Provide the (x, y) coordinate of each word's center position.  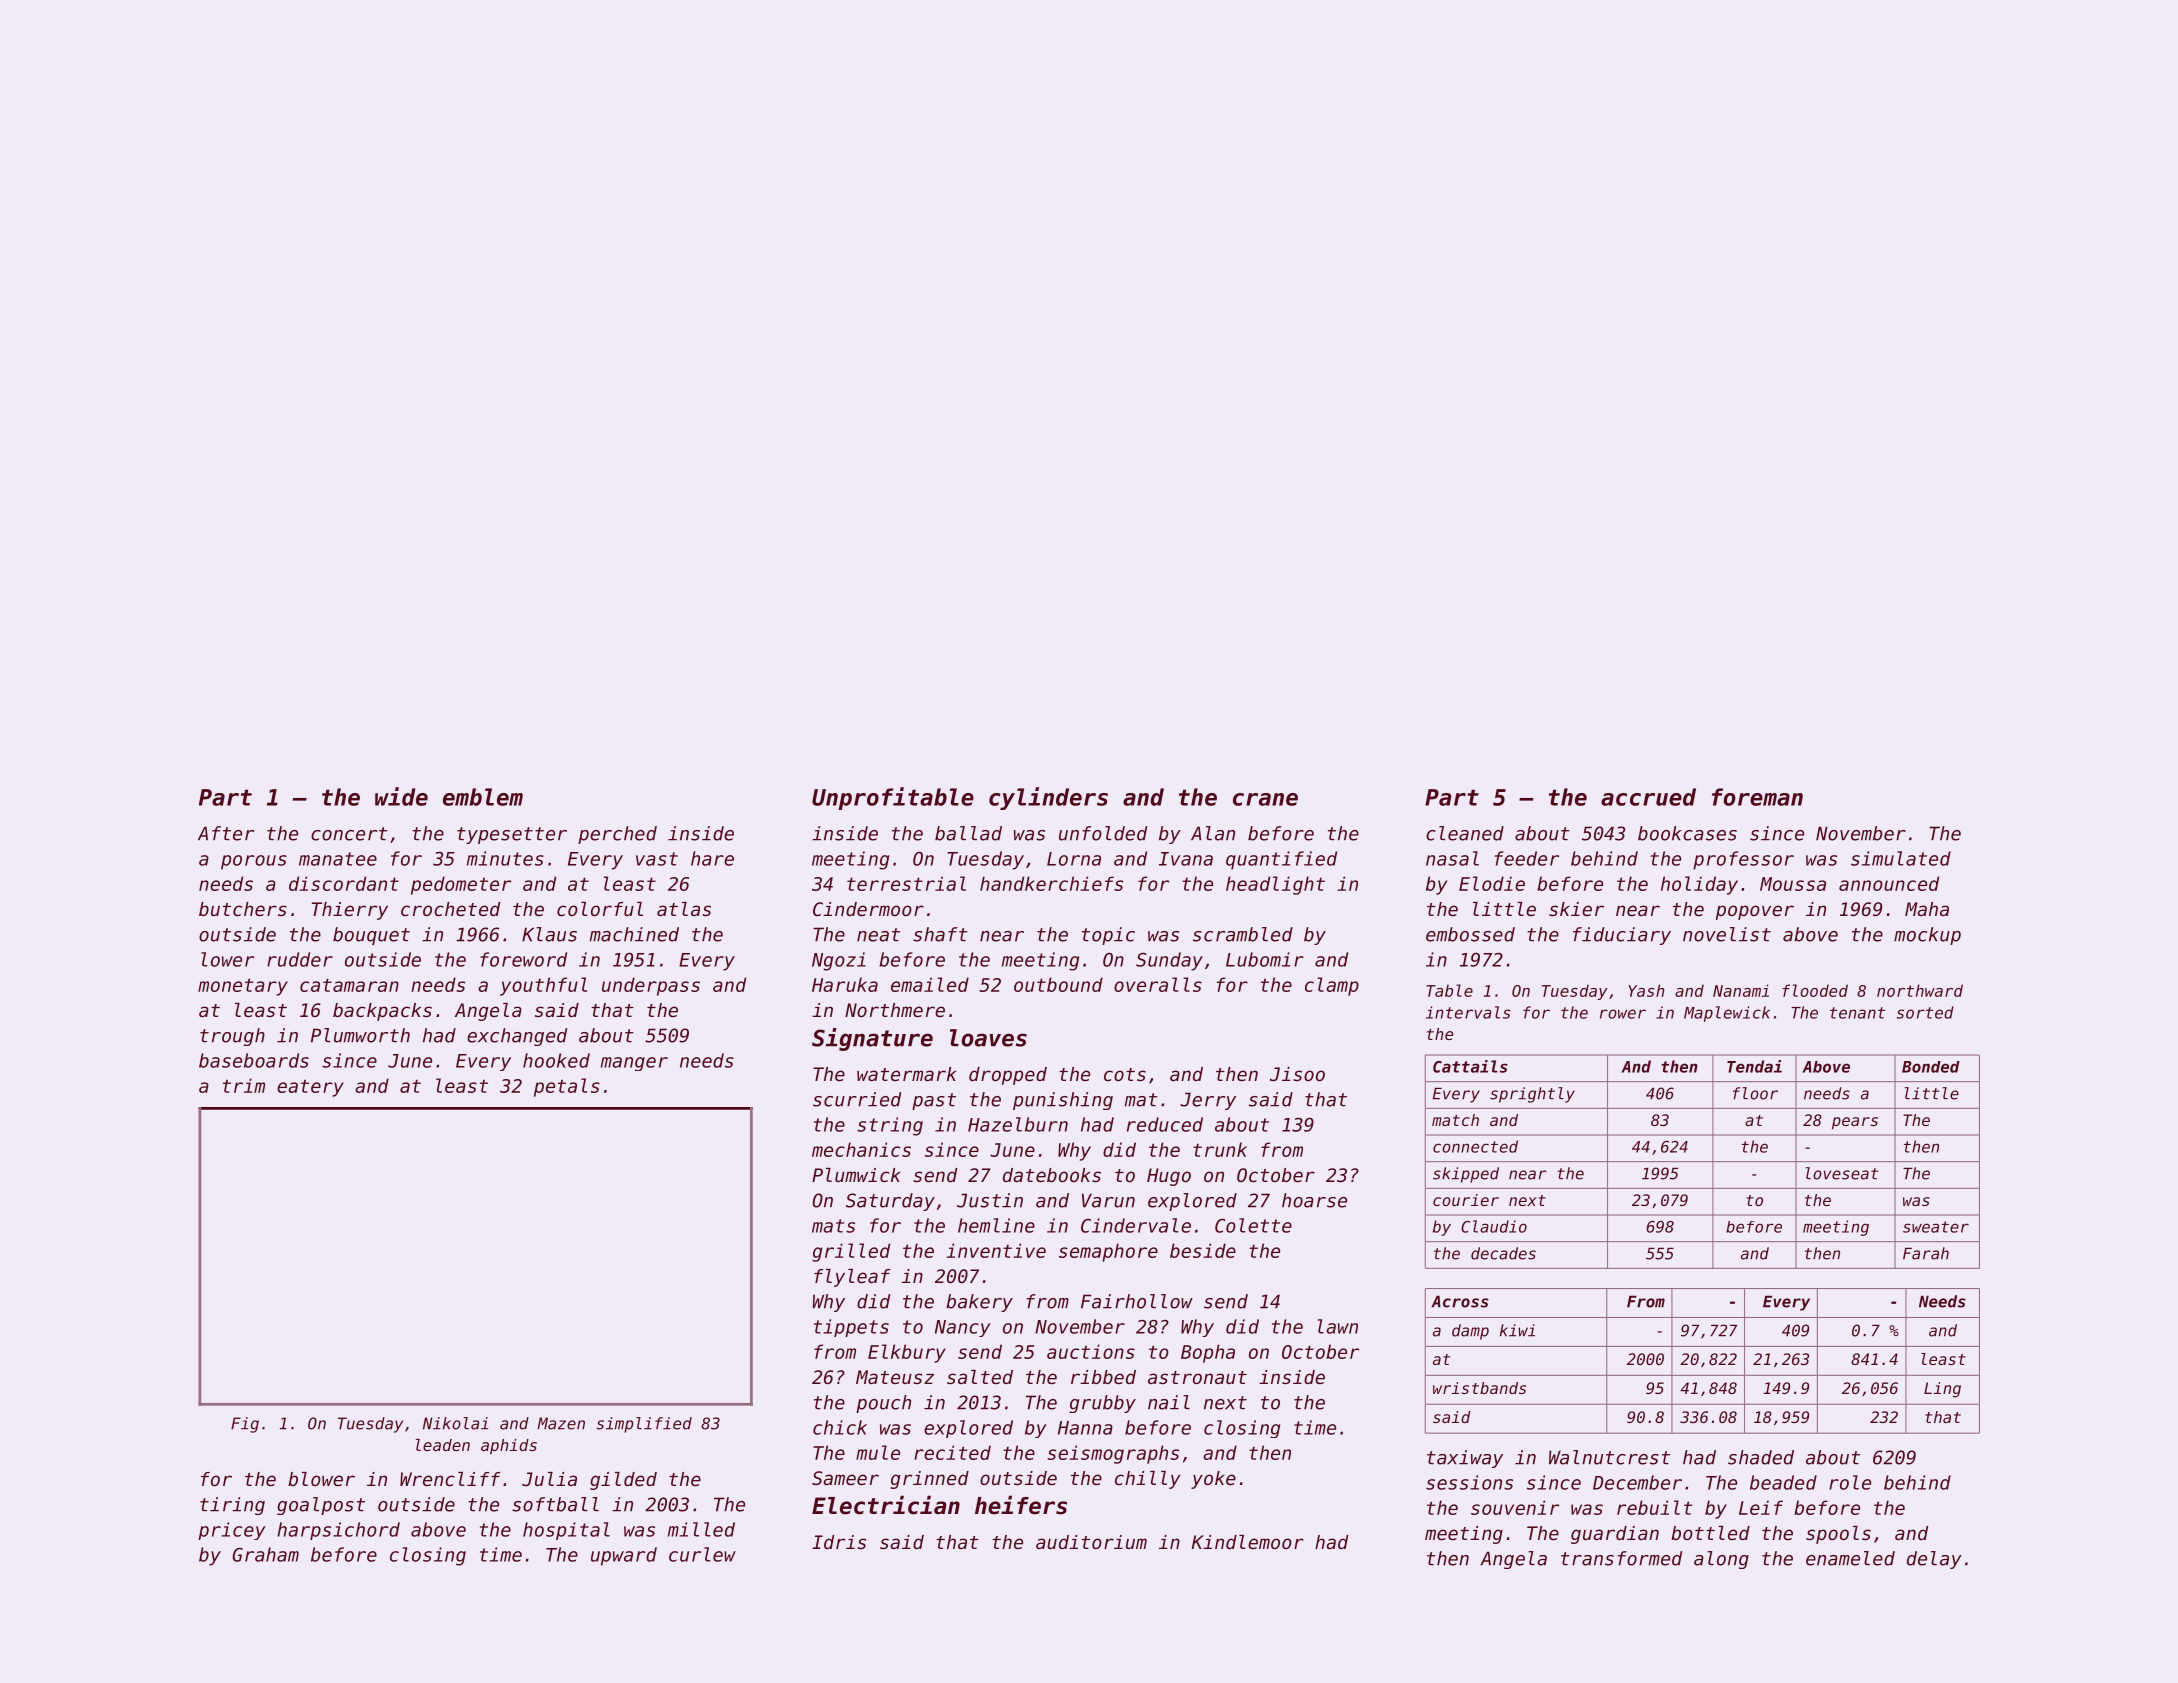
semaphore (1108, 1252)
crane (1265, 799)
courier (1466, 1200)
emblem (483, 797)
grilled (851, 1252)
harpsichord (338, 1531)
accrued (1648, 797)
